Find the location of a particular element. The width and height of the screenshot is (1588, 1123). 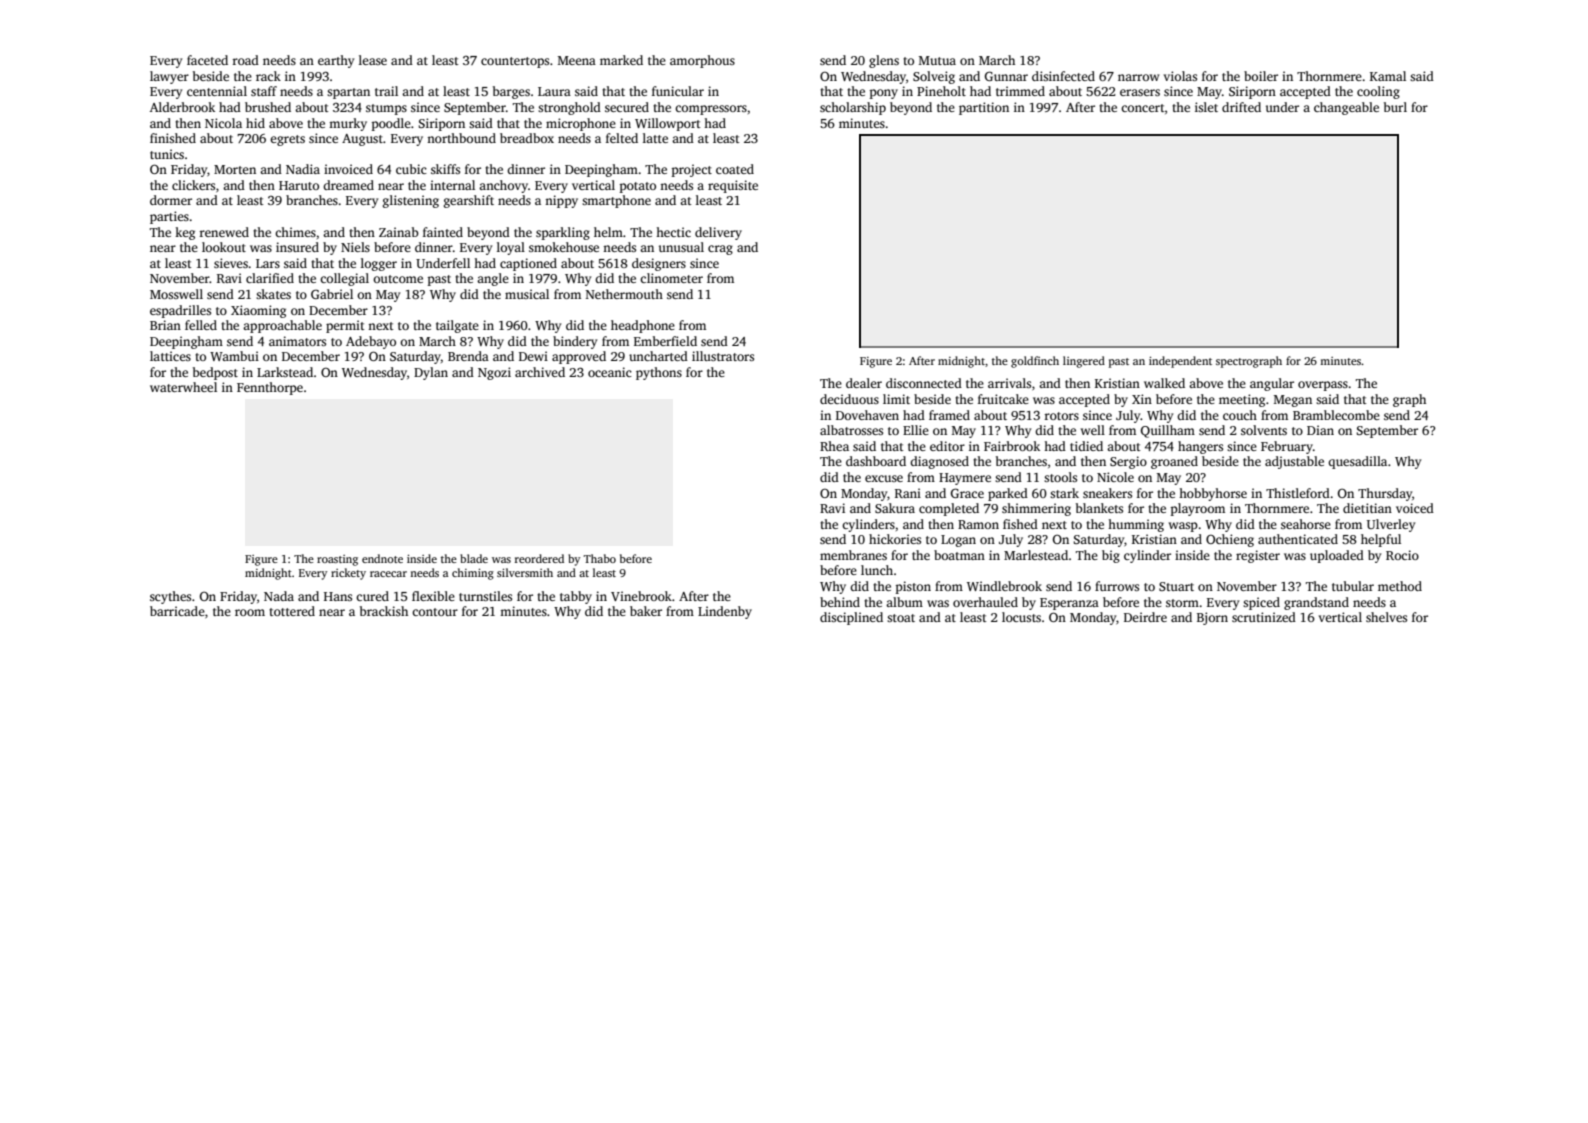

crag is located at coordinates (720, 250).
